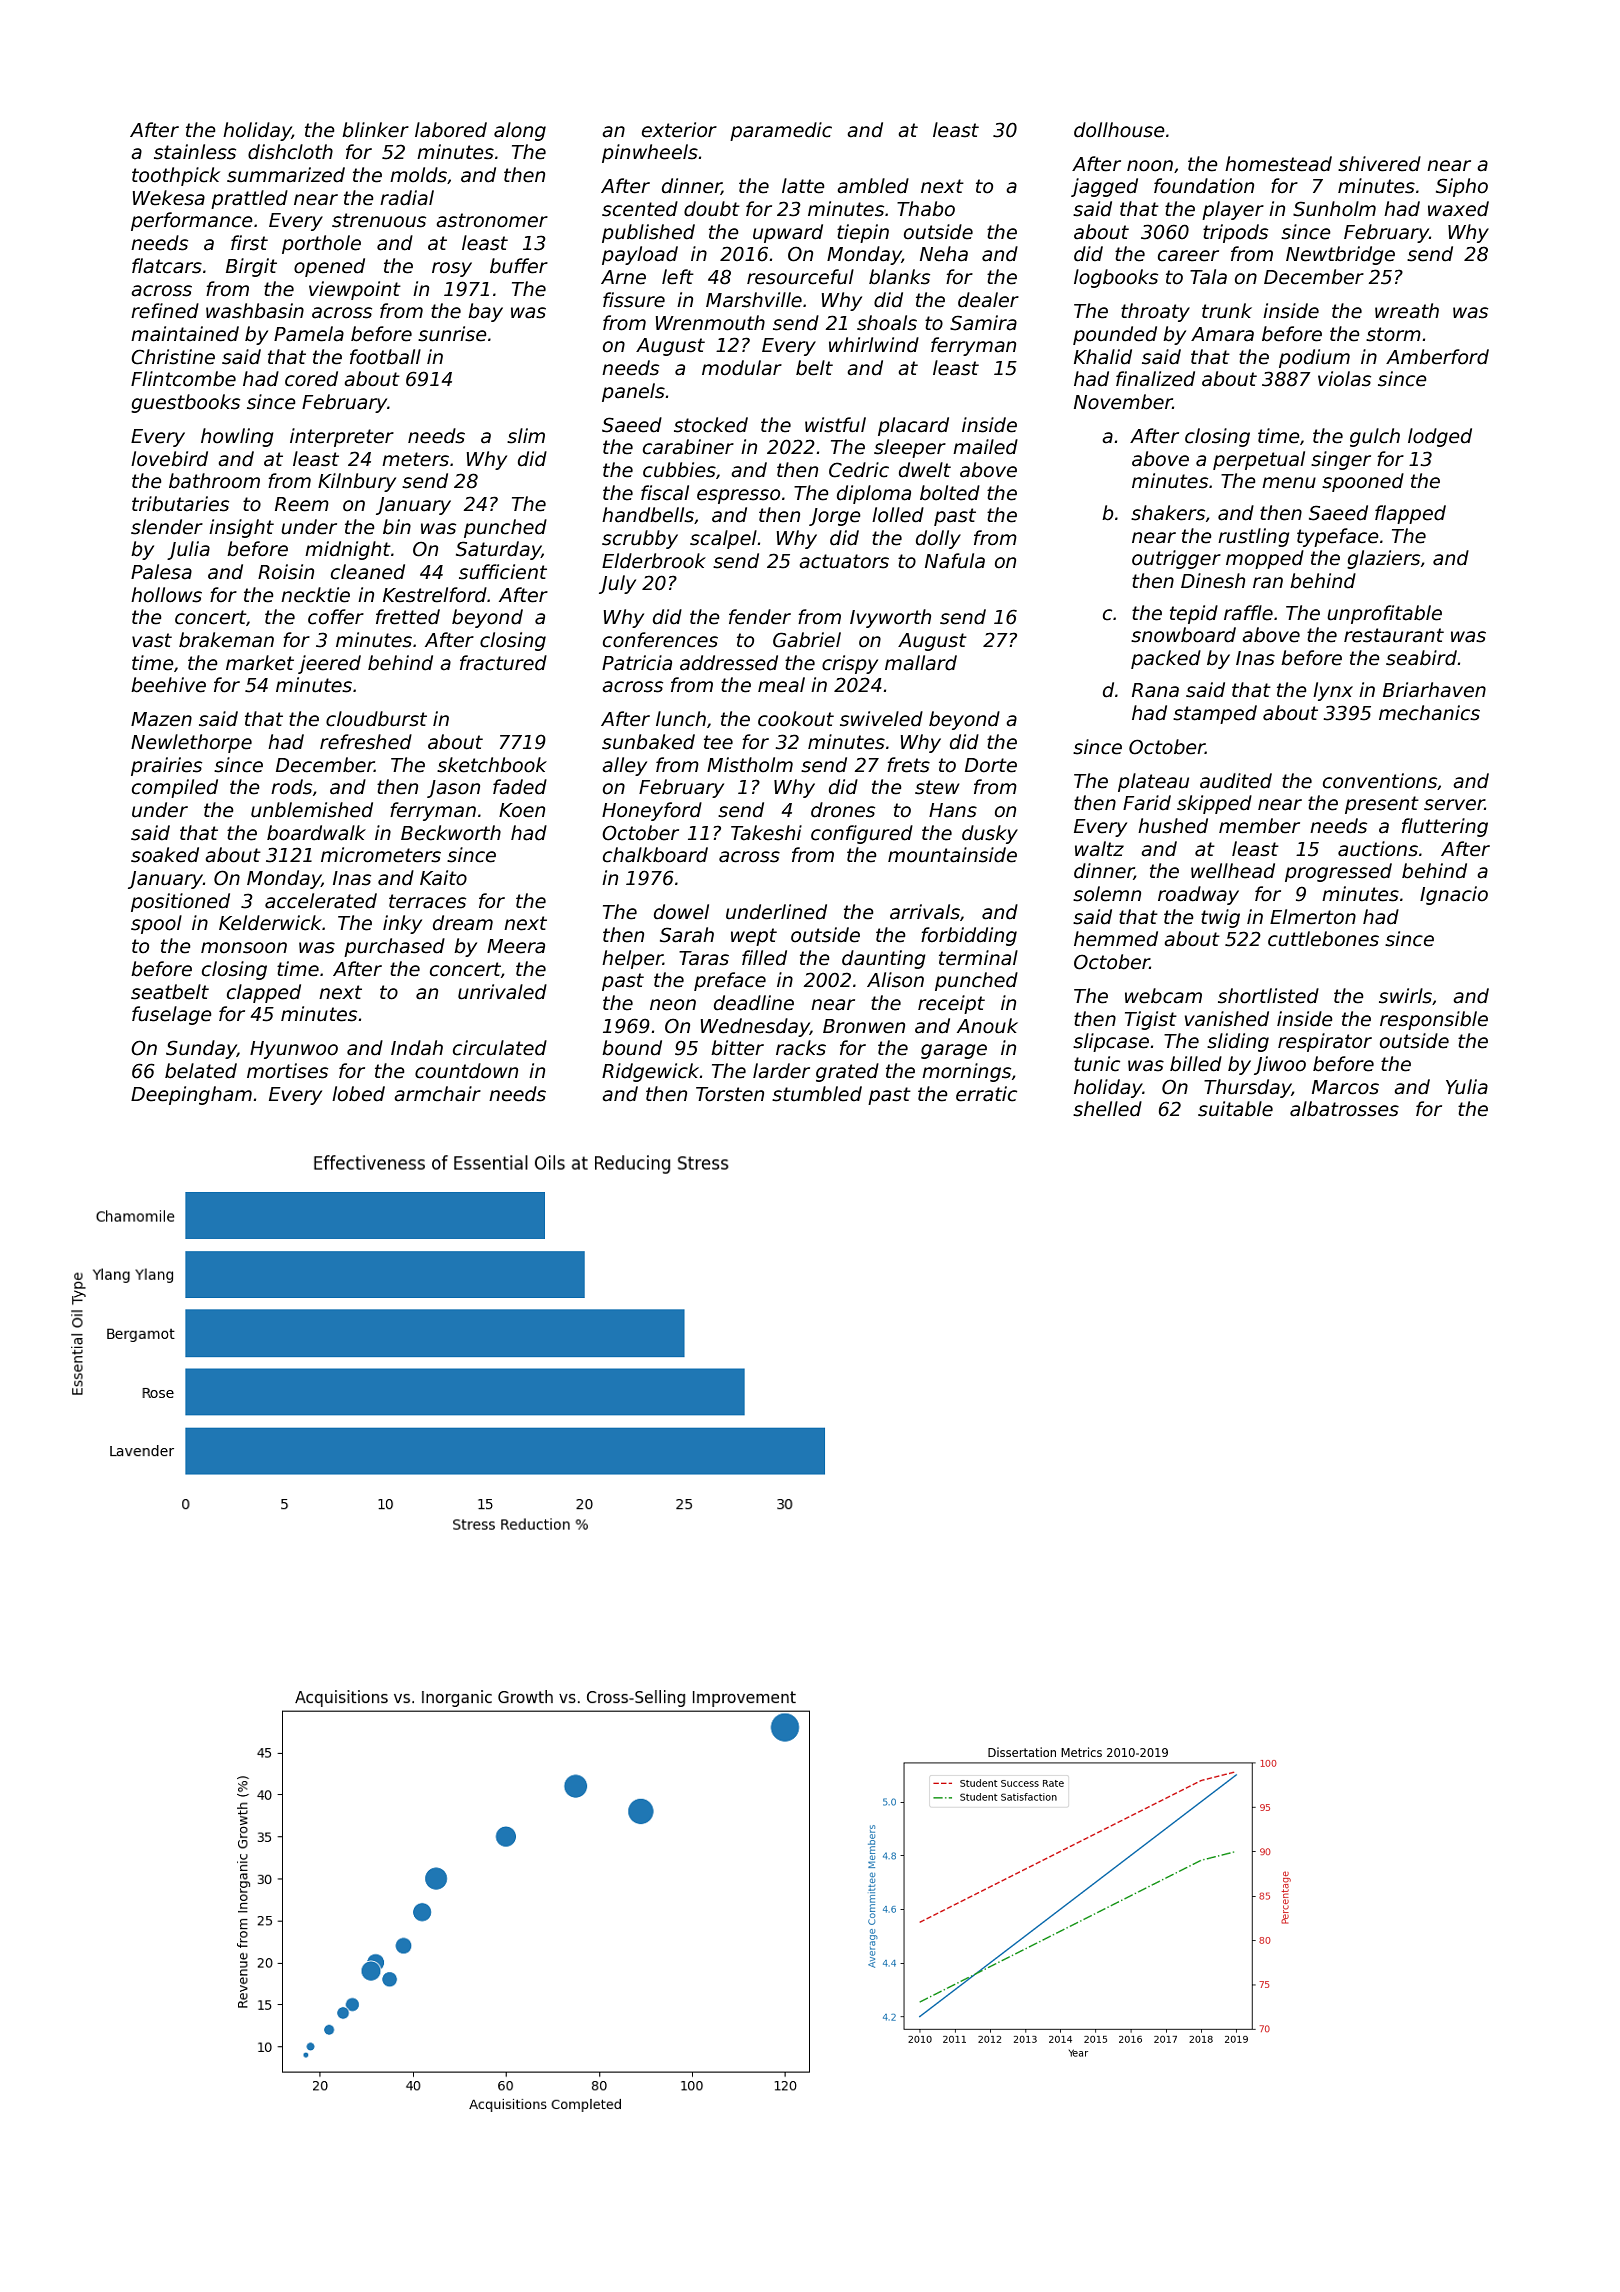  I want to click on sunrise, so click(452, 334).
